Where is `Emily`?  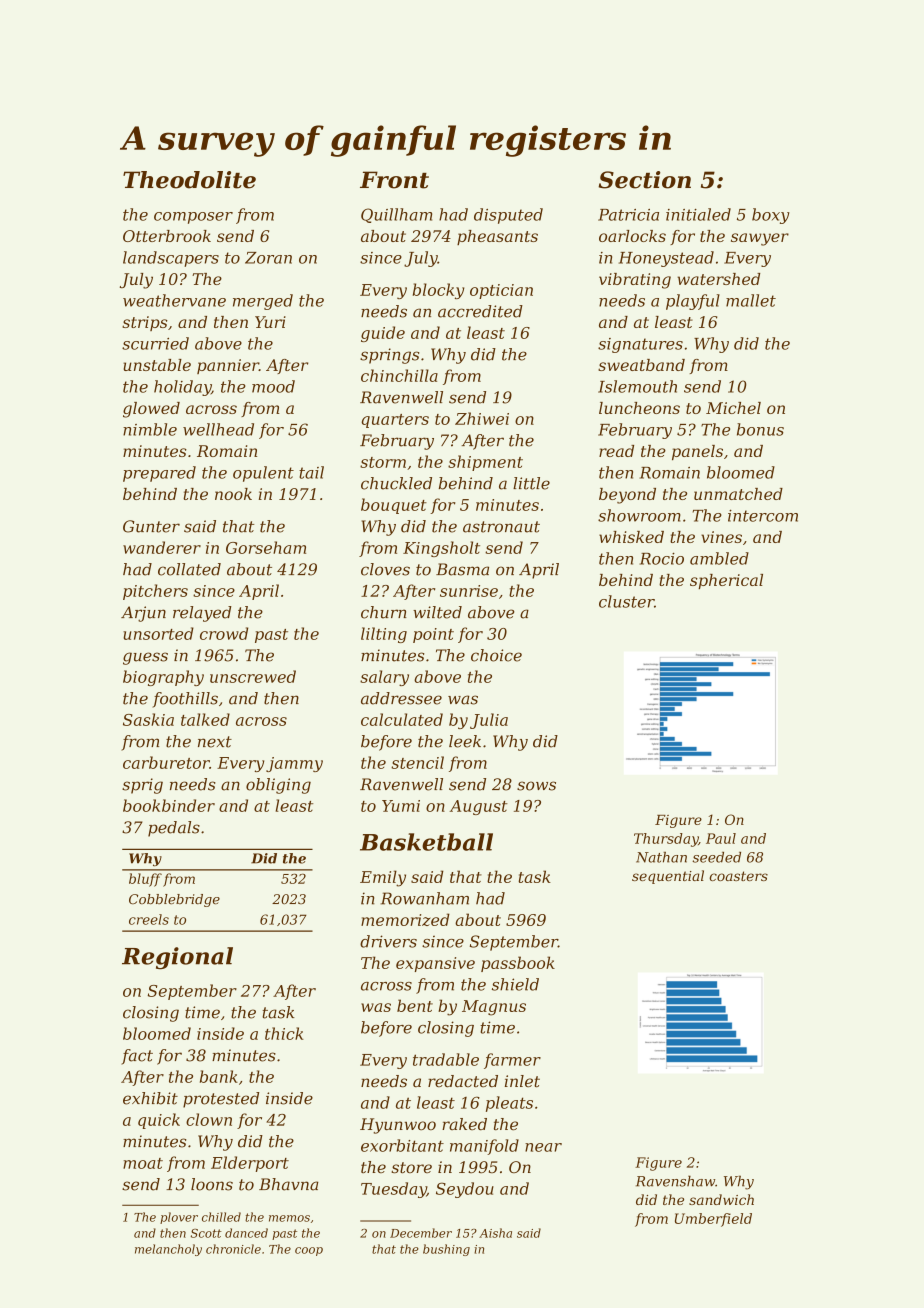
Emily is located at coordinates (383, 878).
